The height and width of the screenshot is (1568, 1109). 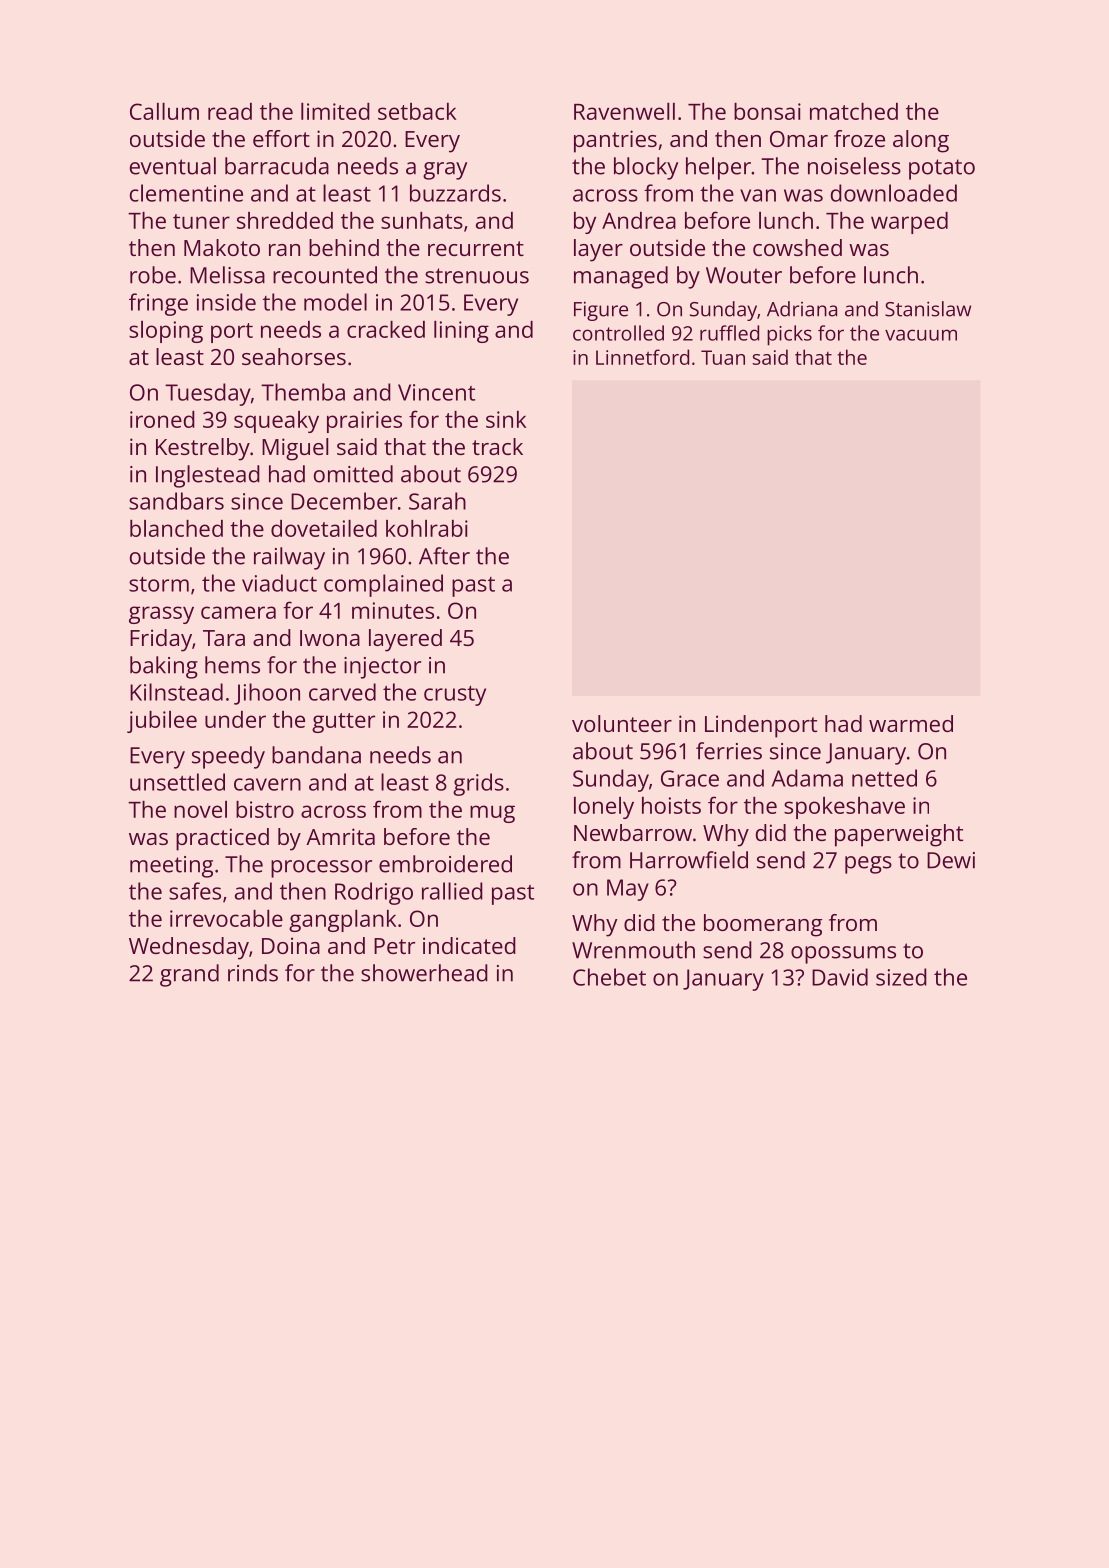 What do you see at coordinates (417, 111) in the screenshot?
I see `setback` at bounding box center [417, 111].
